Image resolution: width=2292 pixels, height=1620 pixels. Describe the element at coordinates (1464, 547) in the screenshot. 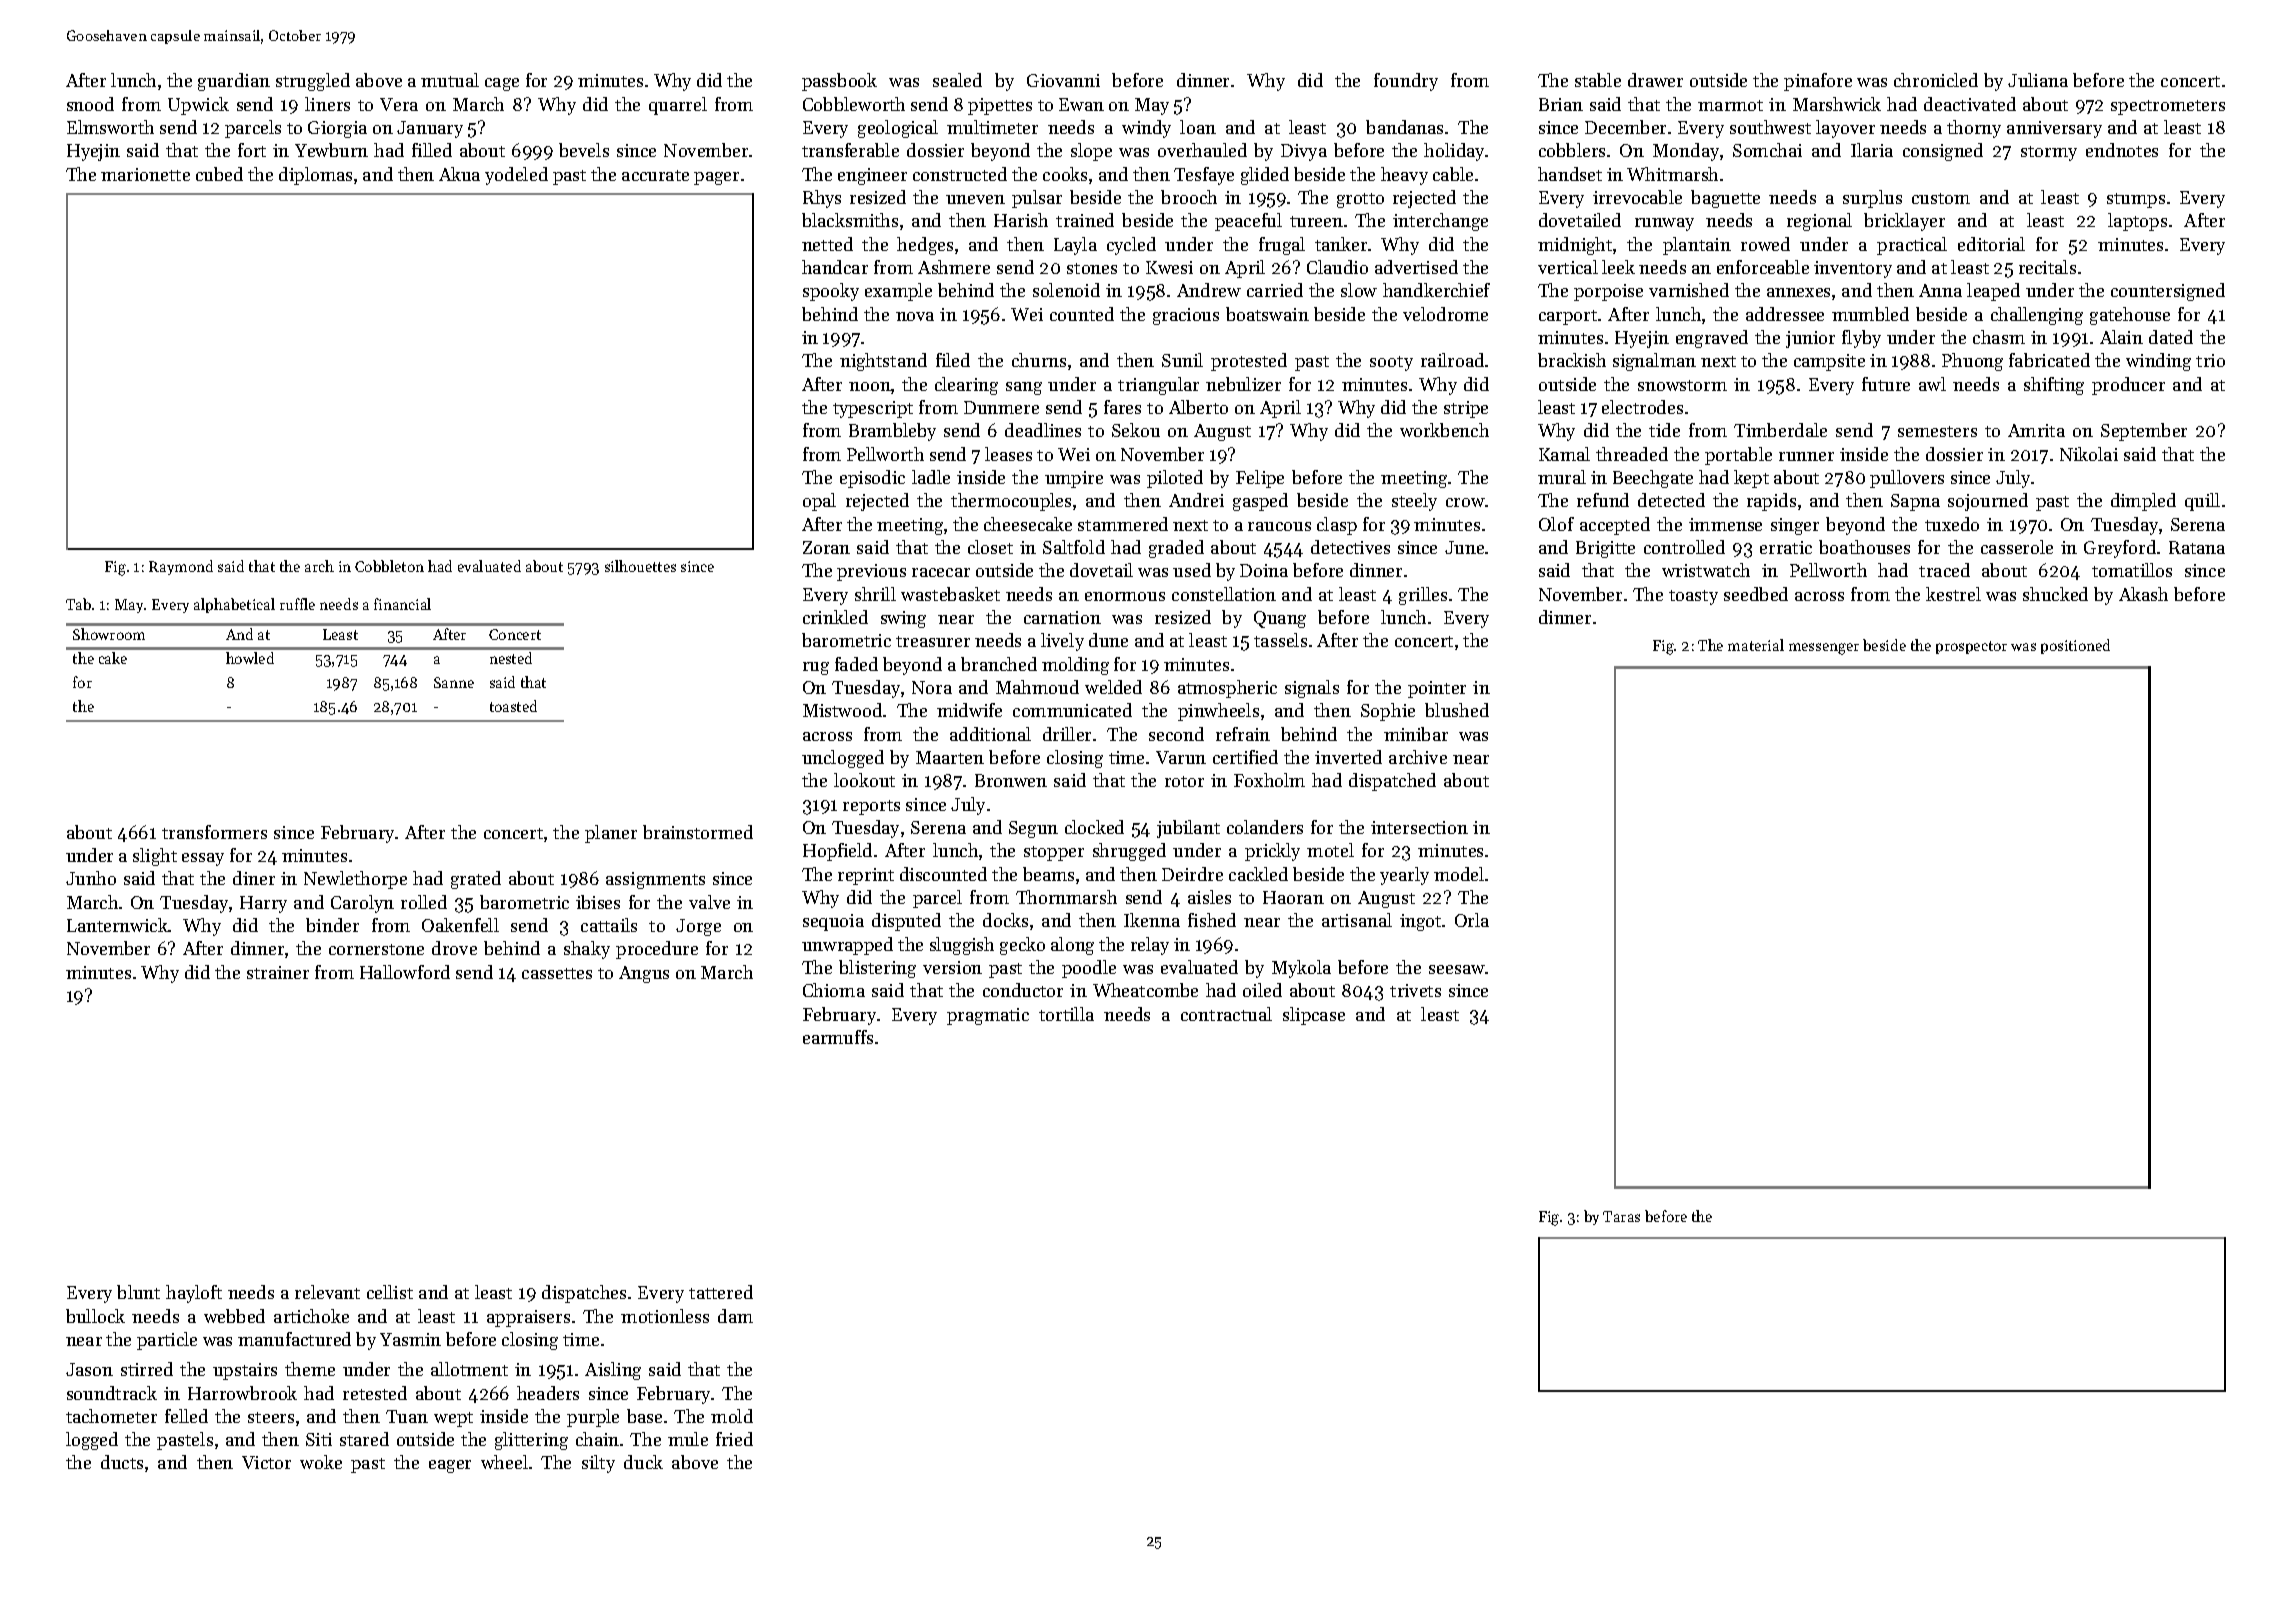

I see `June` at that location.
